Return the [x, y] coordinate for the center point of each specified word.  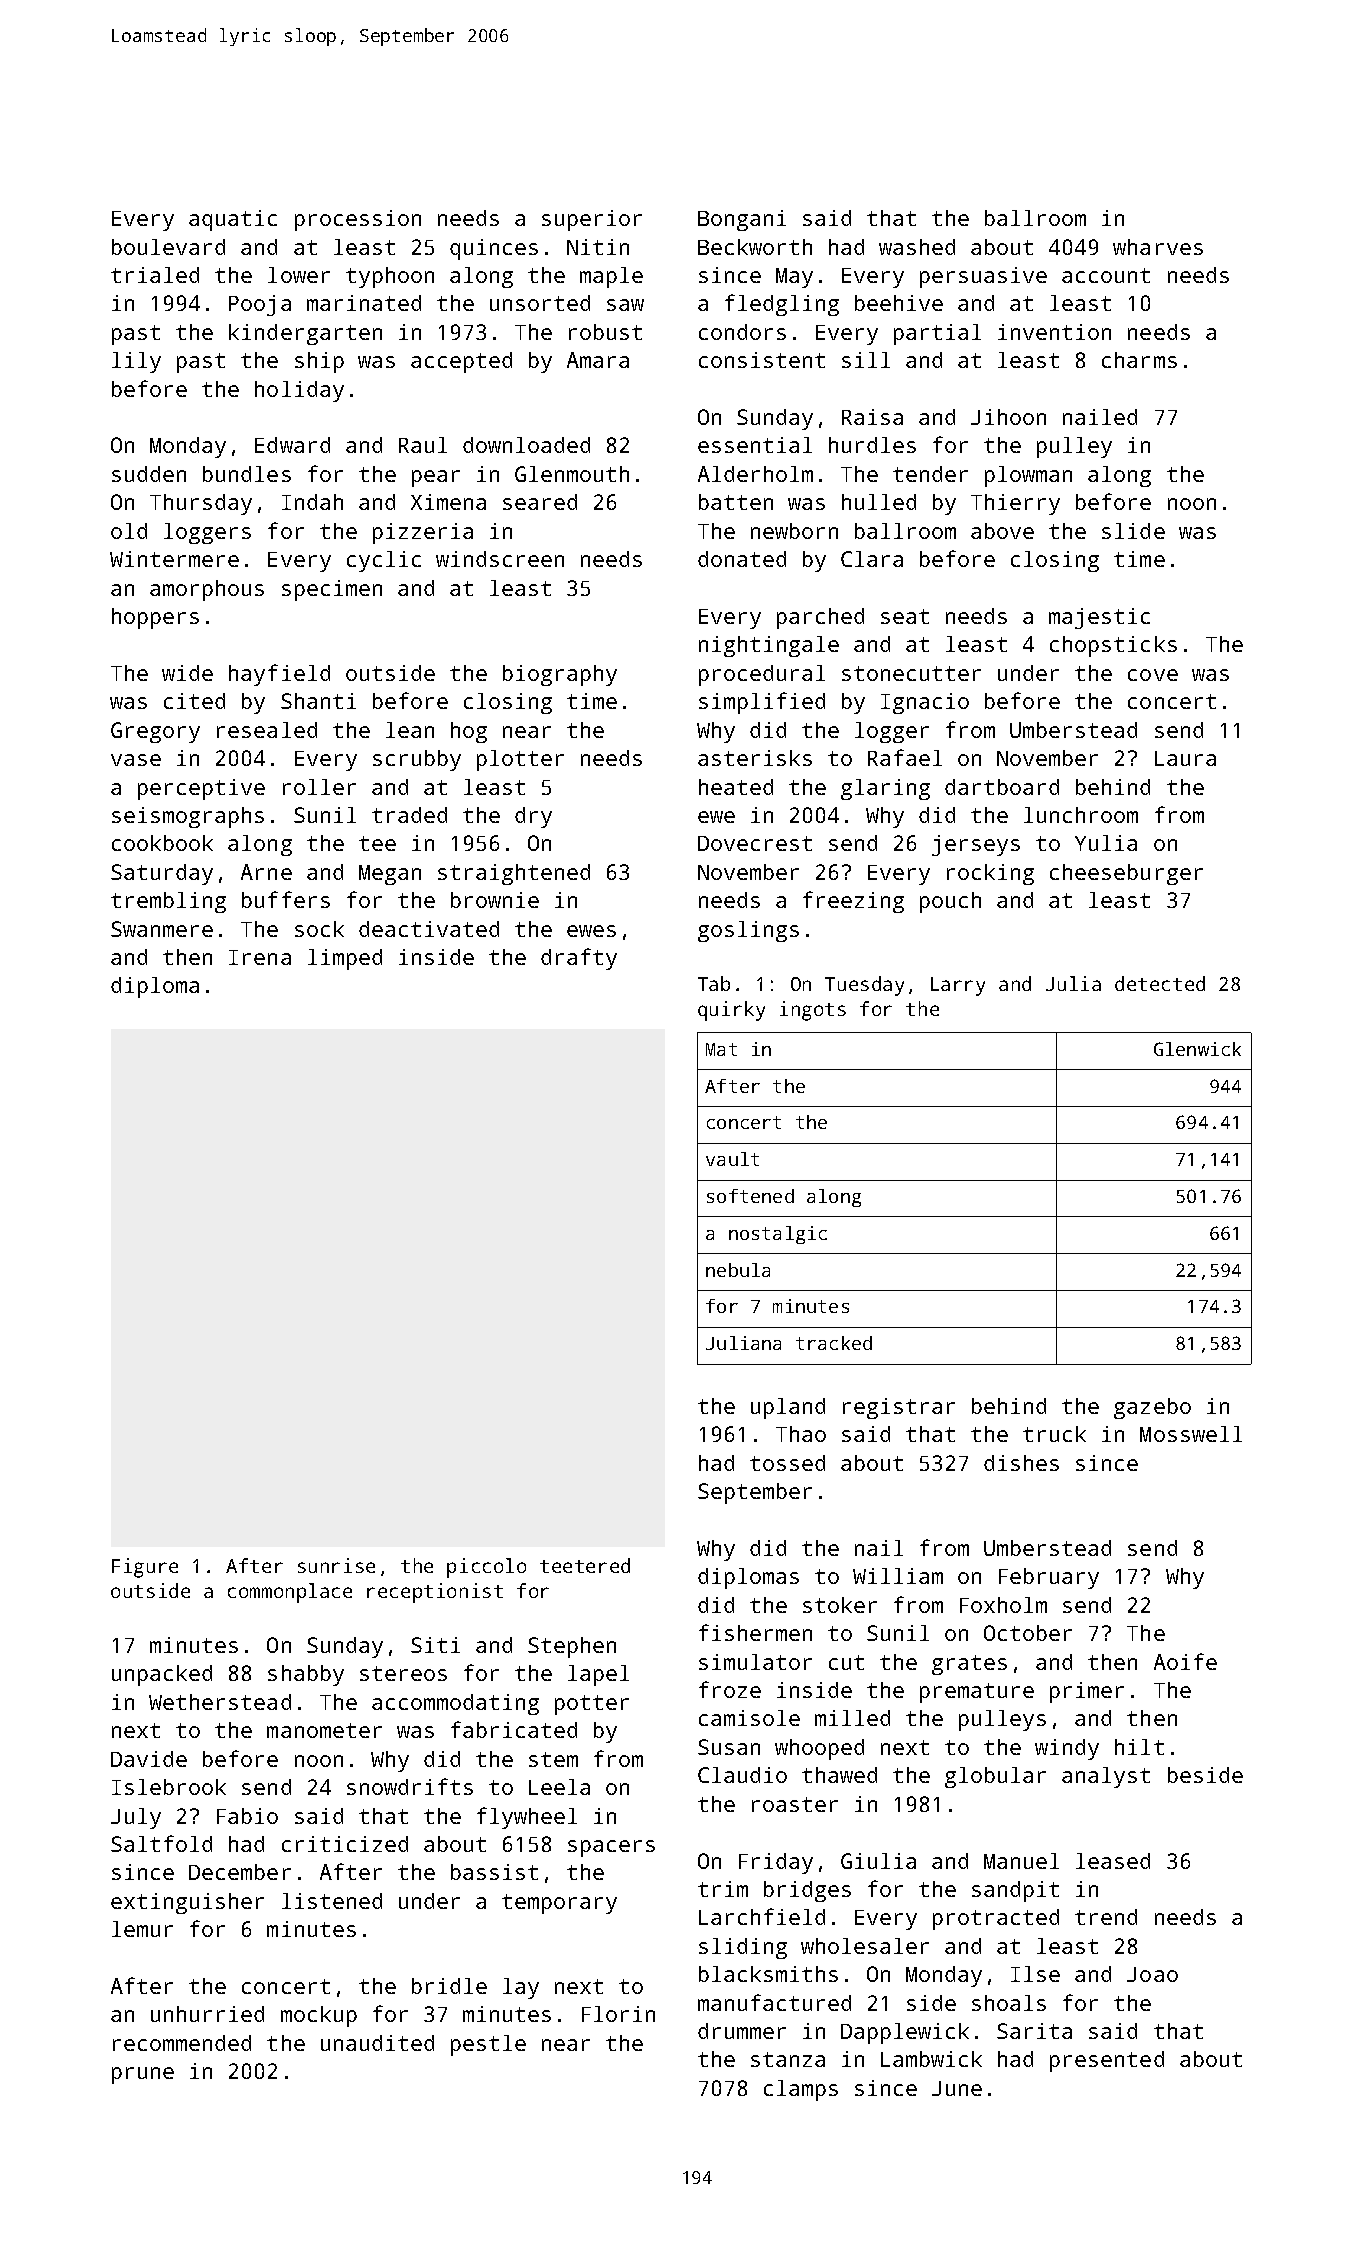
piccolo [486, 1568]
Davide [149, 1759]
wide [187, 673]
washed [917, 247]
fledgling [782, 305]
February [1049, 1578]
